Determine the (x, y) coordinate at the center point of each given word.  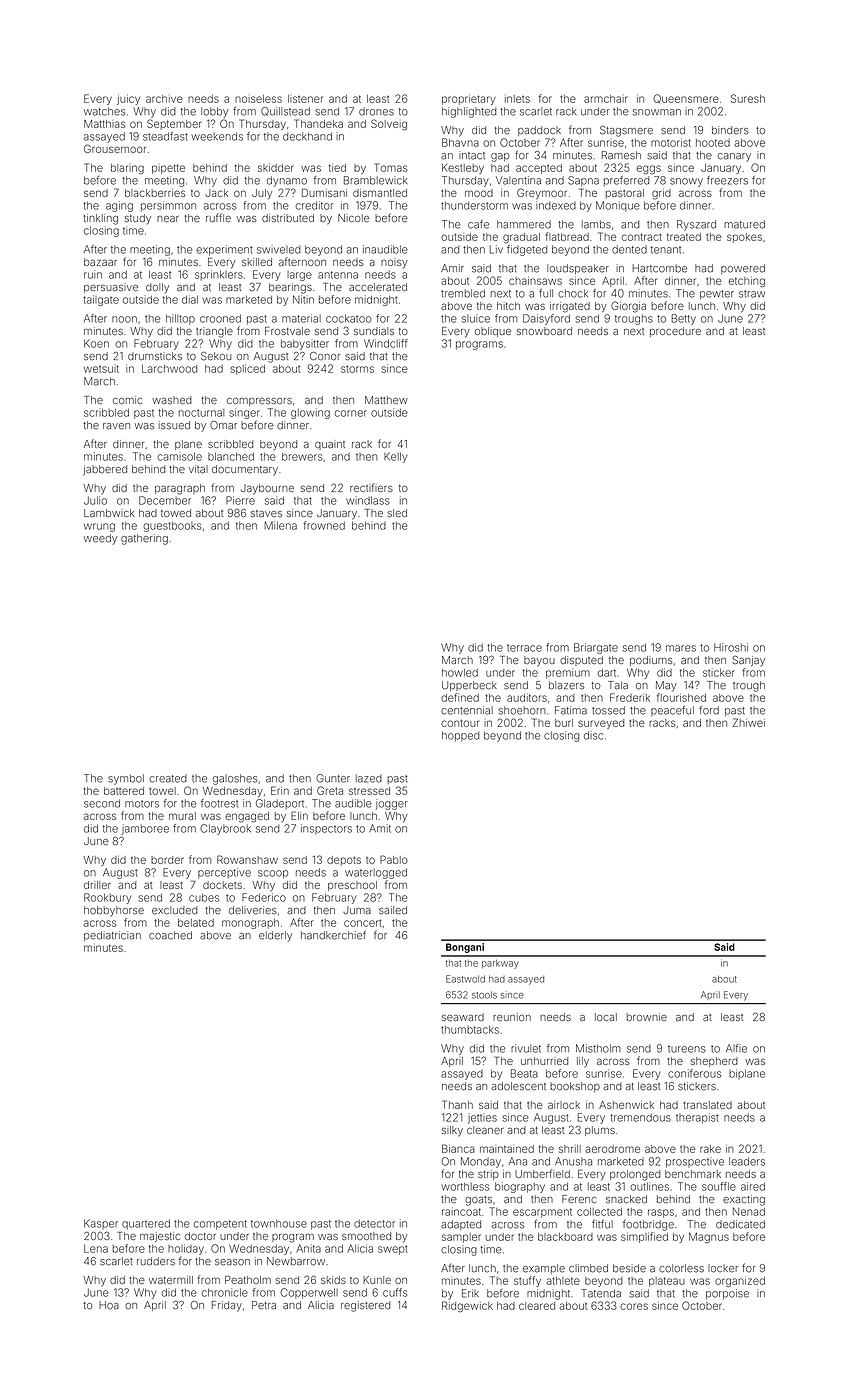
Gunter (333, 778)
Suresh (748, 98)
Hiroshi (731, 647)
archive (164, 99)
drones (376, 111)
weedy (100, 539)
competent (220, 1225)
